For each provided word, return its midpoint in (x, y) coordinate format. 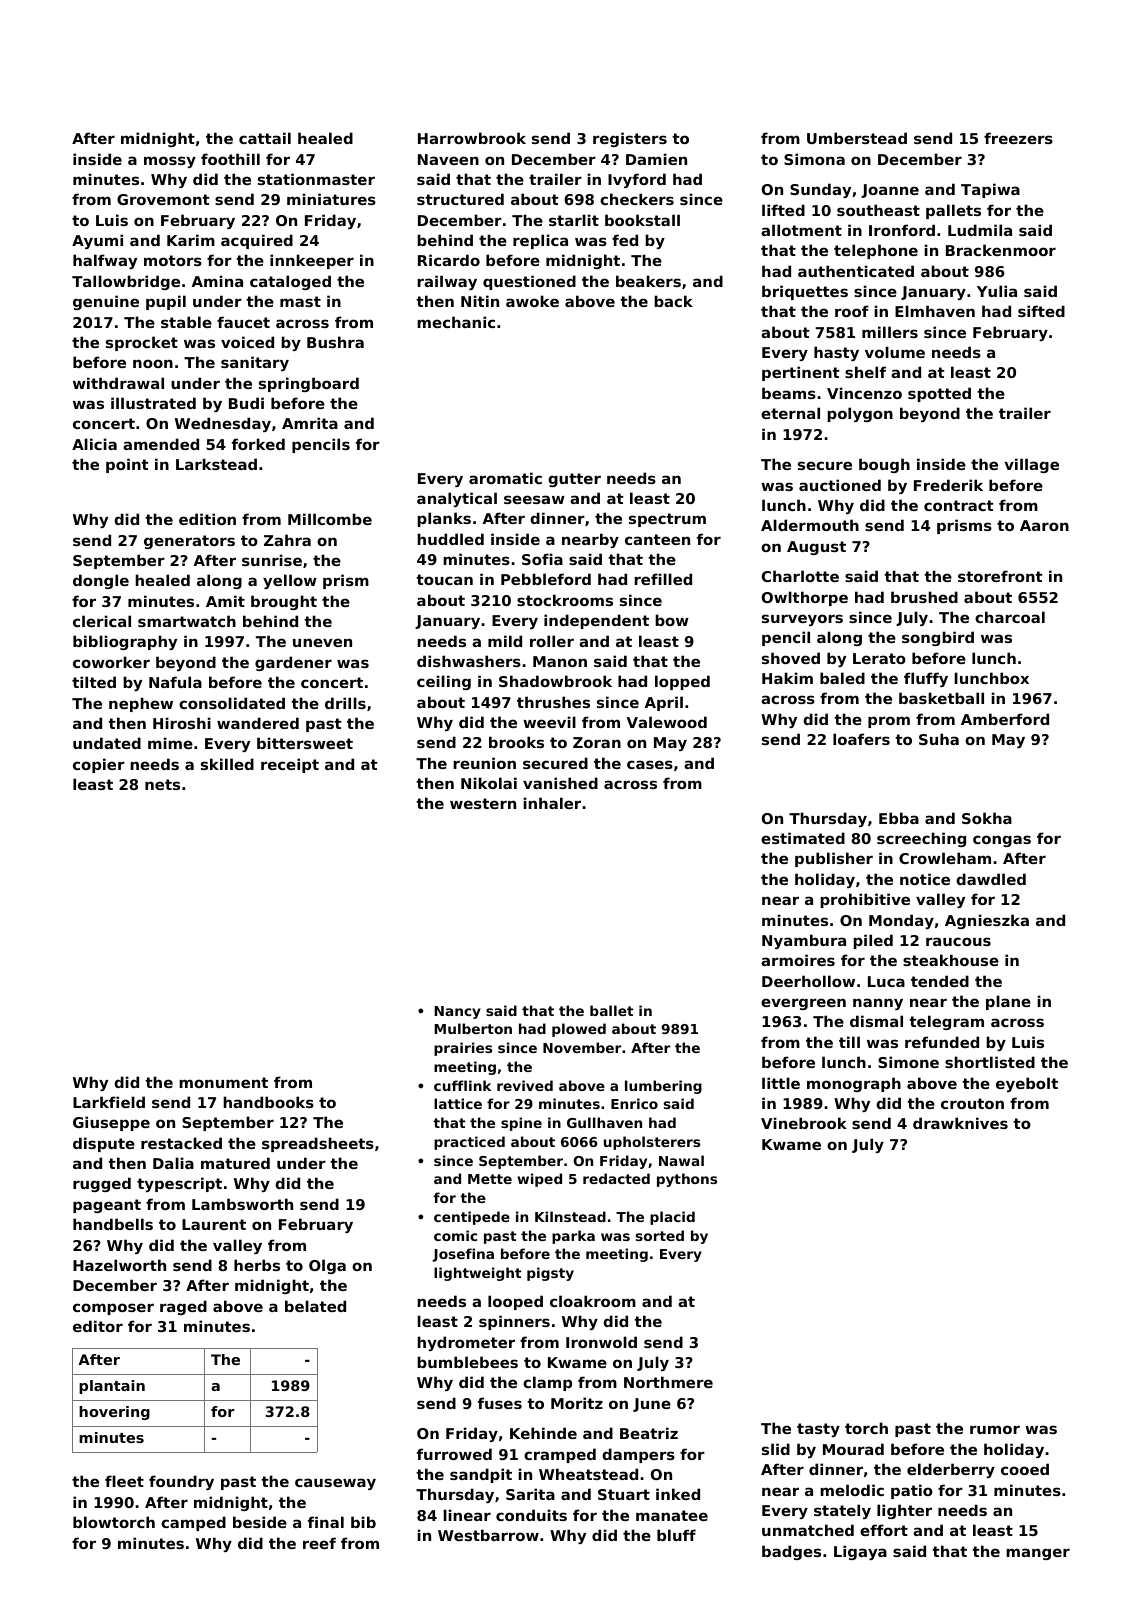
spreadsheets (318, 1144)
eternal (790, 413)
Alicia (94, 444)
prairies (463, 1049)
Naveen (448, 159)
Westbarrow (488, 1535)
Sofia (542, 559)
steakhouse (951, 960)
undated (107, 743)
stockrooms (565, 600)
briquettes (805, 292)
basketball (941, 698)
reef (319, 1543)
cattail (265, 138)
